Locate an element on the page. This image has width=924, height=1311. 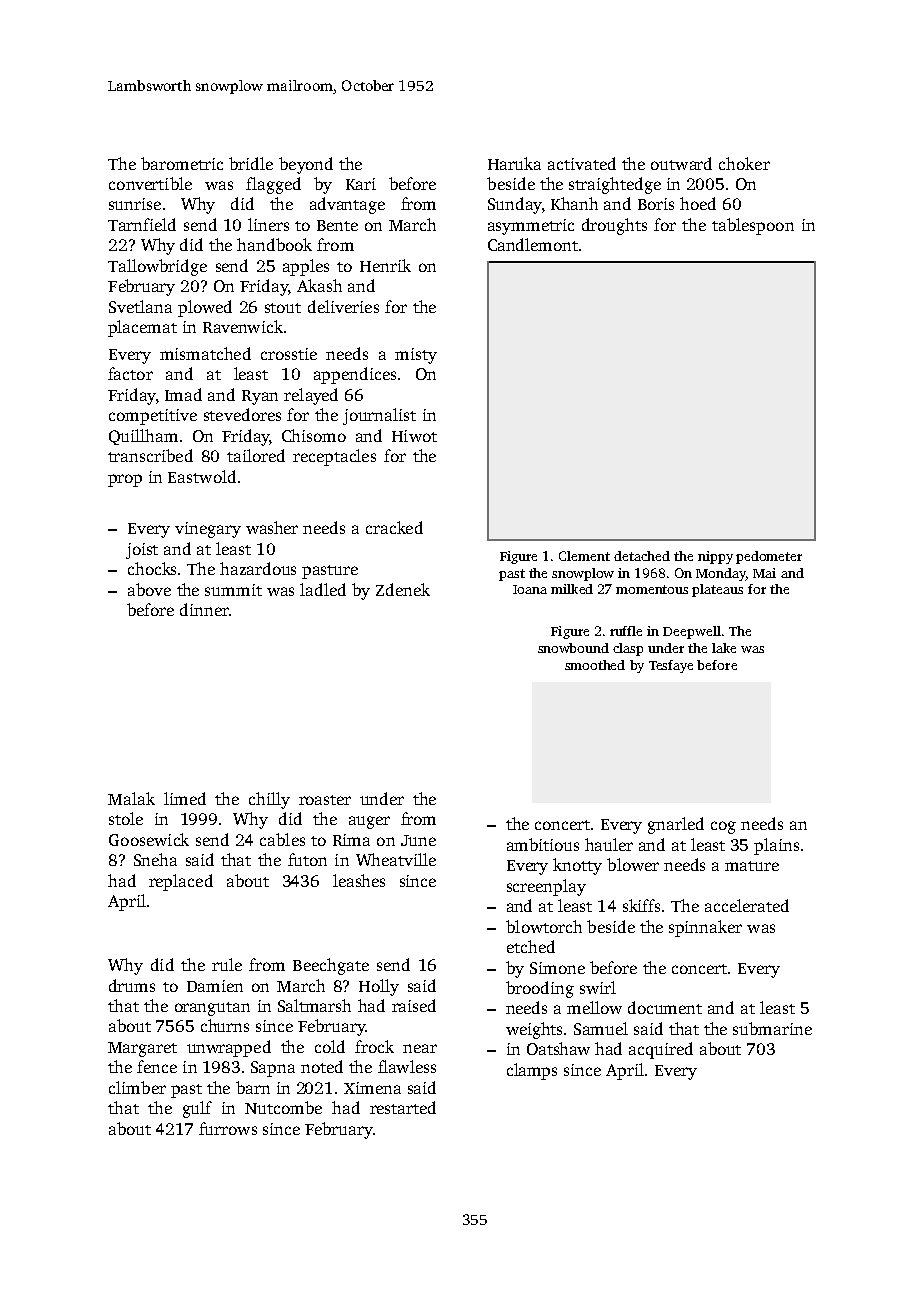
outward is located at coordinates (681, 163).
